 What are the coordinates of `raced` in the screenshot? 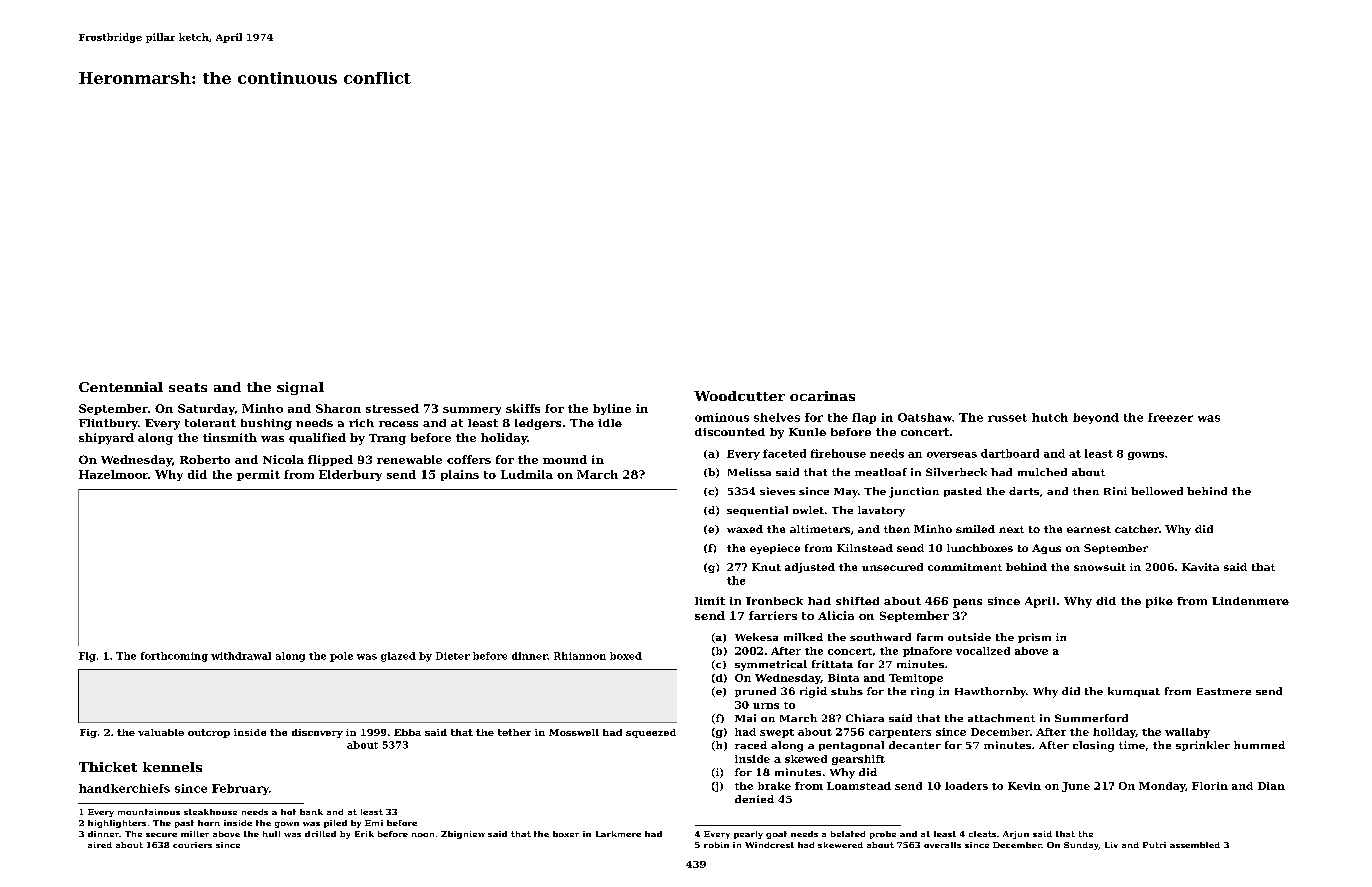 It's located at (751, 745).
